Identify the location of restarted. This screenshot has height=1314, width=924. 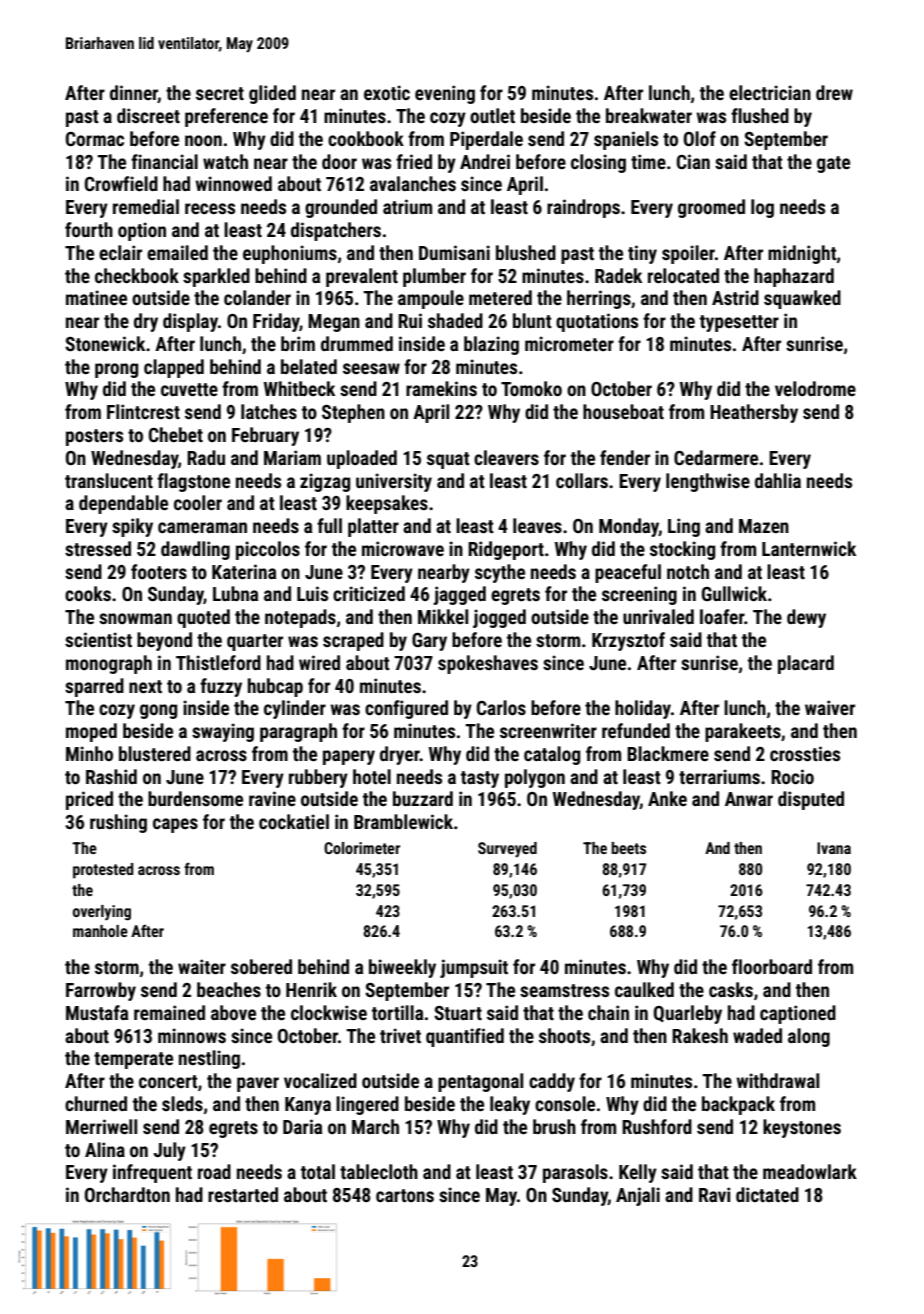
(243, 1194).
